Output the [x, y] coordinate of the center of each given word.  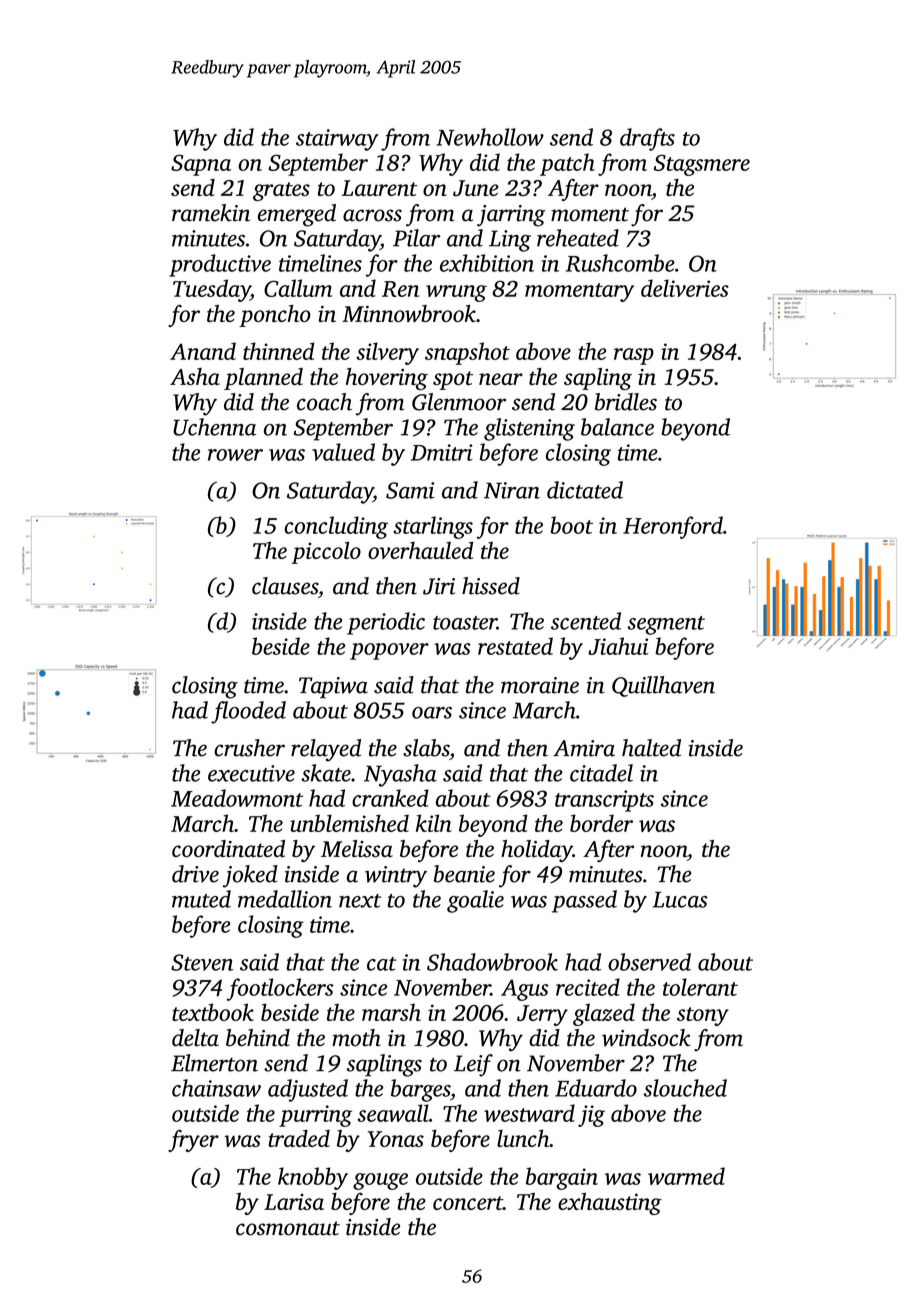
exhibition [487, 263]
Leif [473, 1065]
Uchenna [214, 427]
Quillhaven [663, 686]
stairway [337, 140]
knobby [313, 1178]
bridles [626, 402]
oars [432, 713]
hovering [387, 379]
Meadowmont [237, 798]
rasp [634, 356]
